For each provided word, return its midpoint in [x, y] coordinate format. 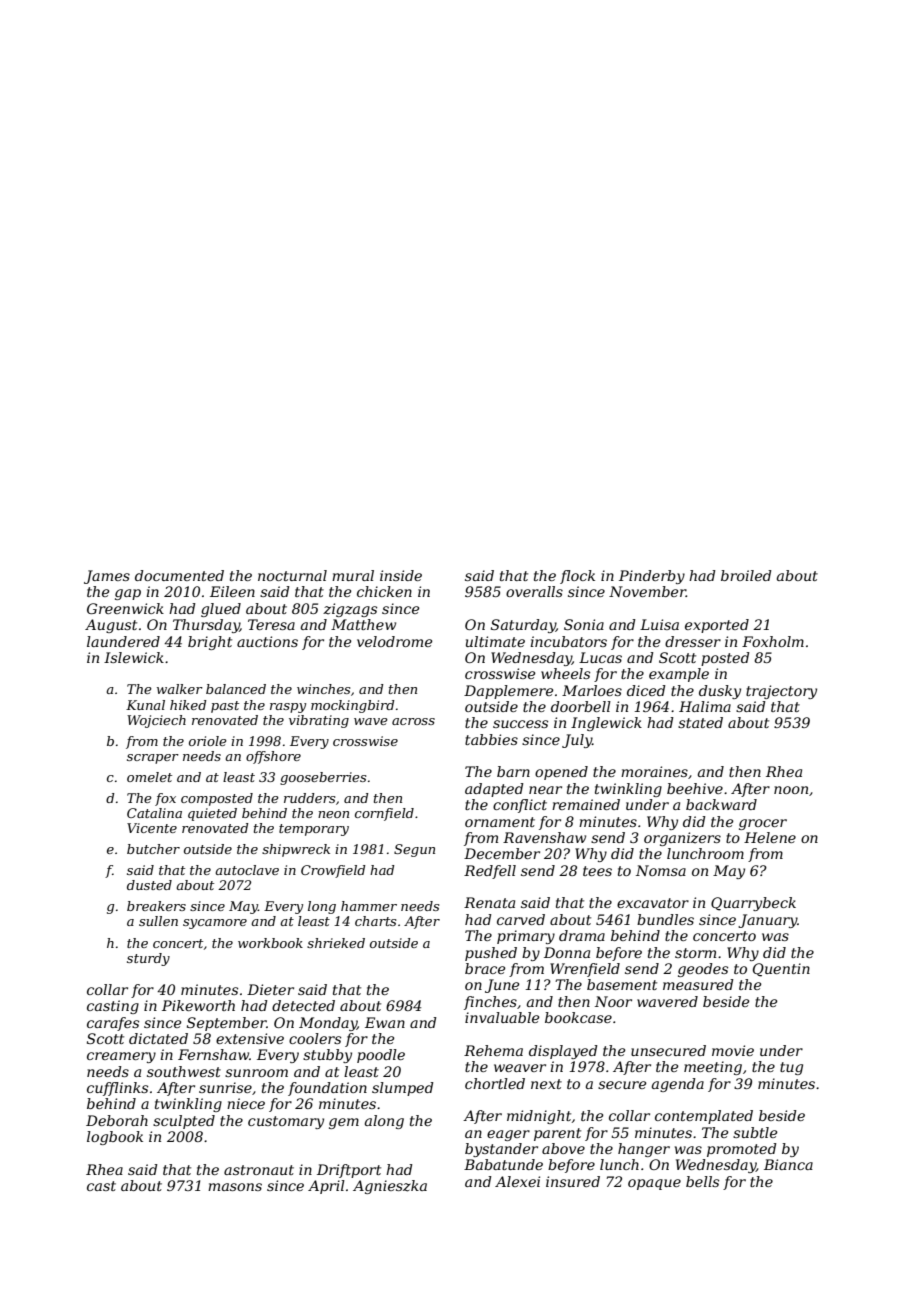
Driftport [349, 1171]
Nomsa [661, 870]
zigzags [350, 610]
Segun [414, 850]
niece [246, 1103]
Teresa [271, 624]
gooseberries [323, 778]
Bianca [788, 1164]
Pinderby [652, 577]
